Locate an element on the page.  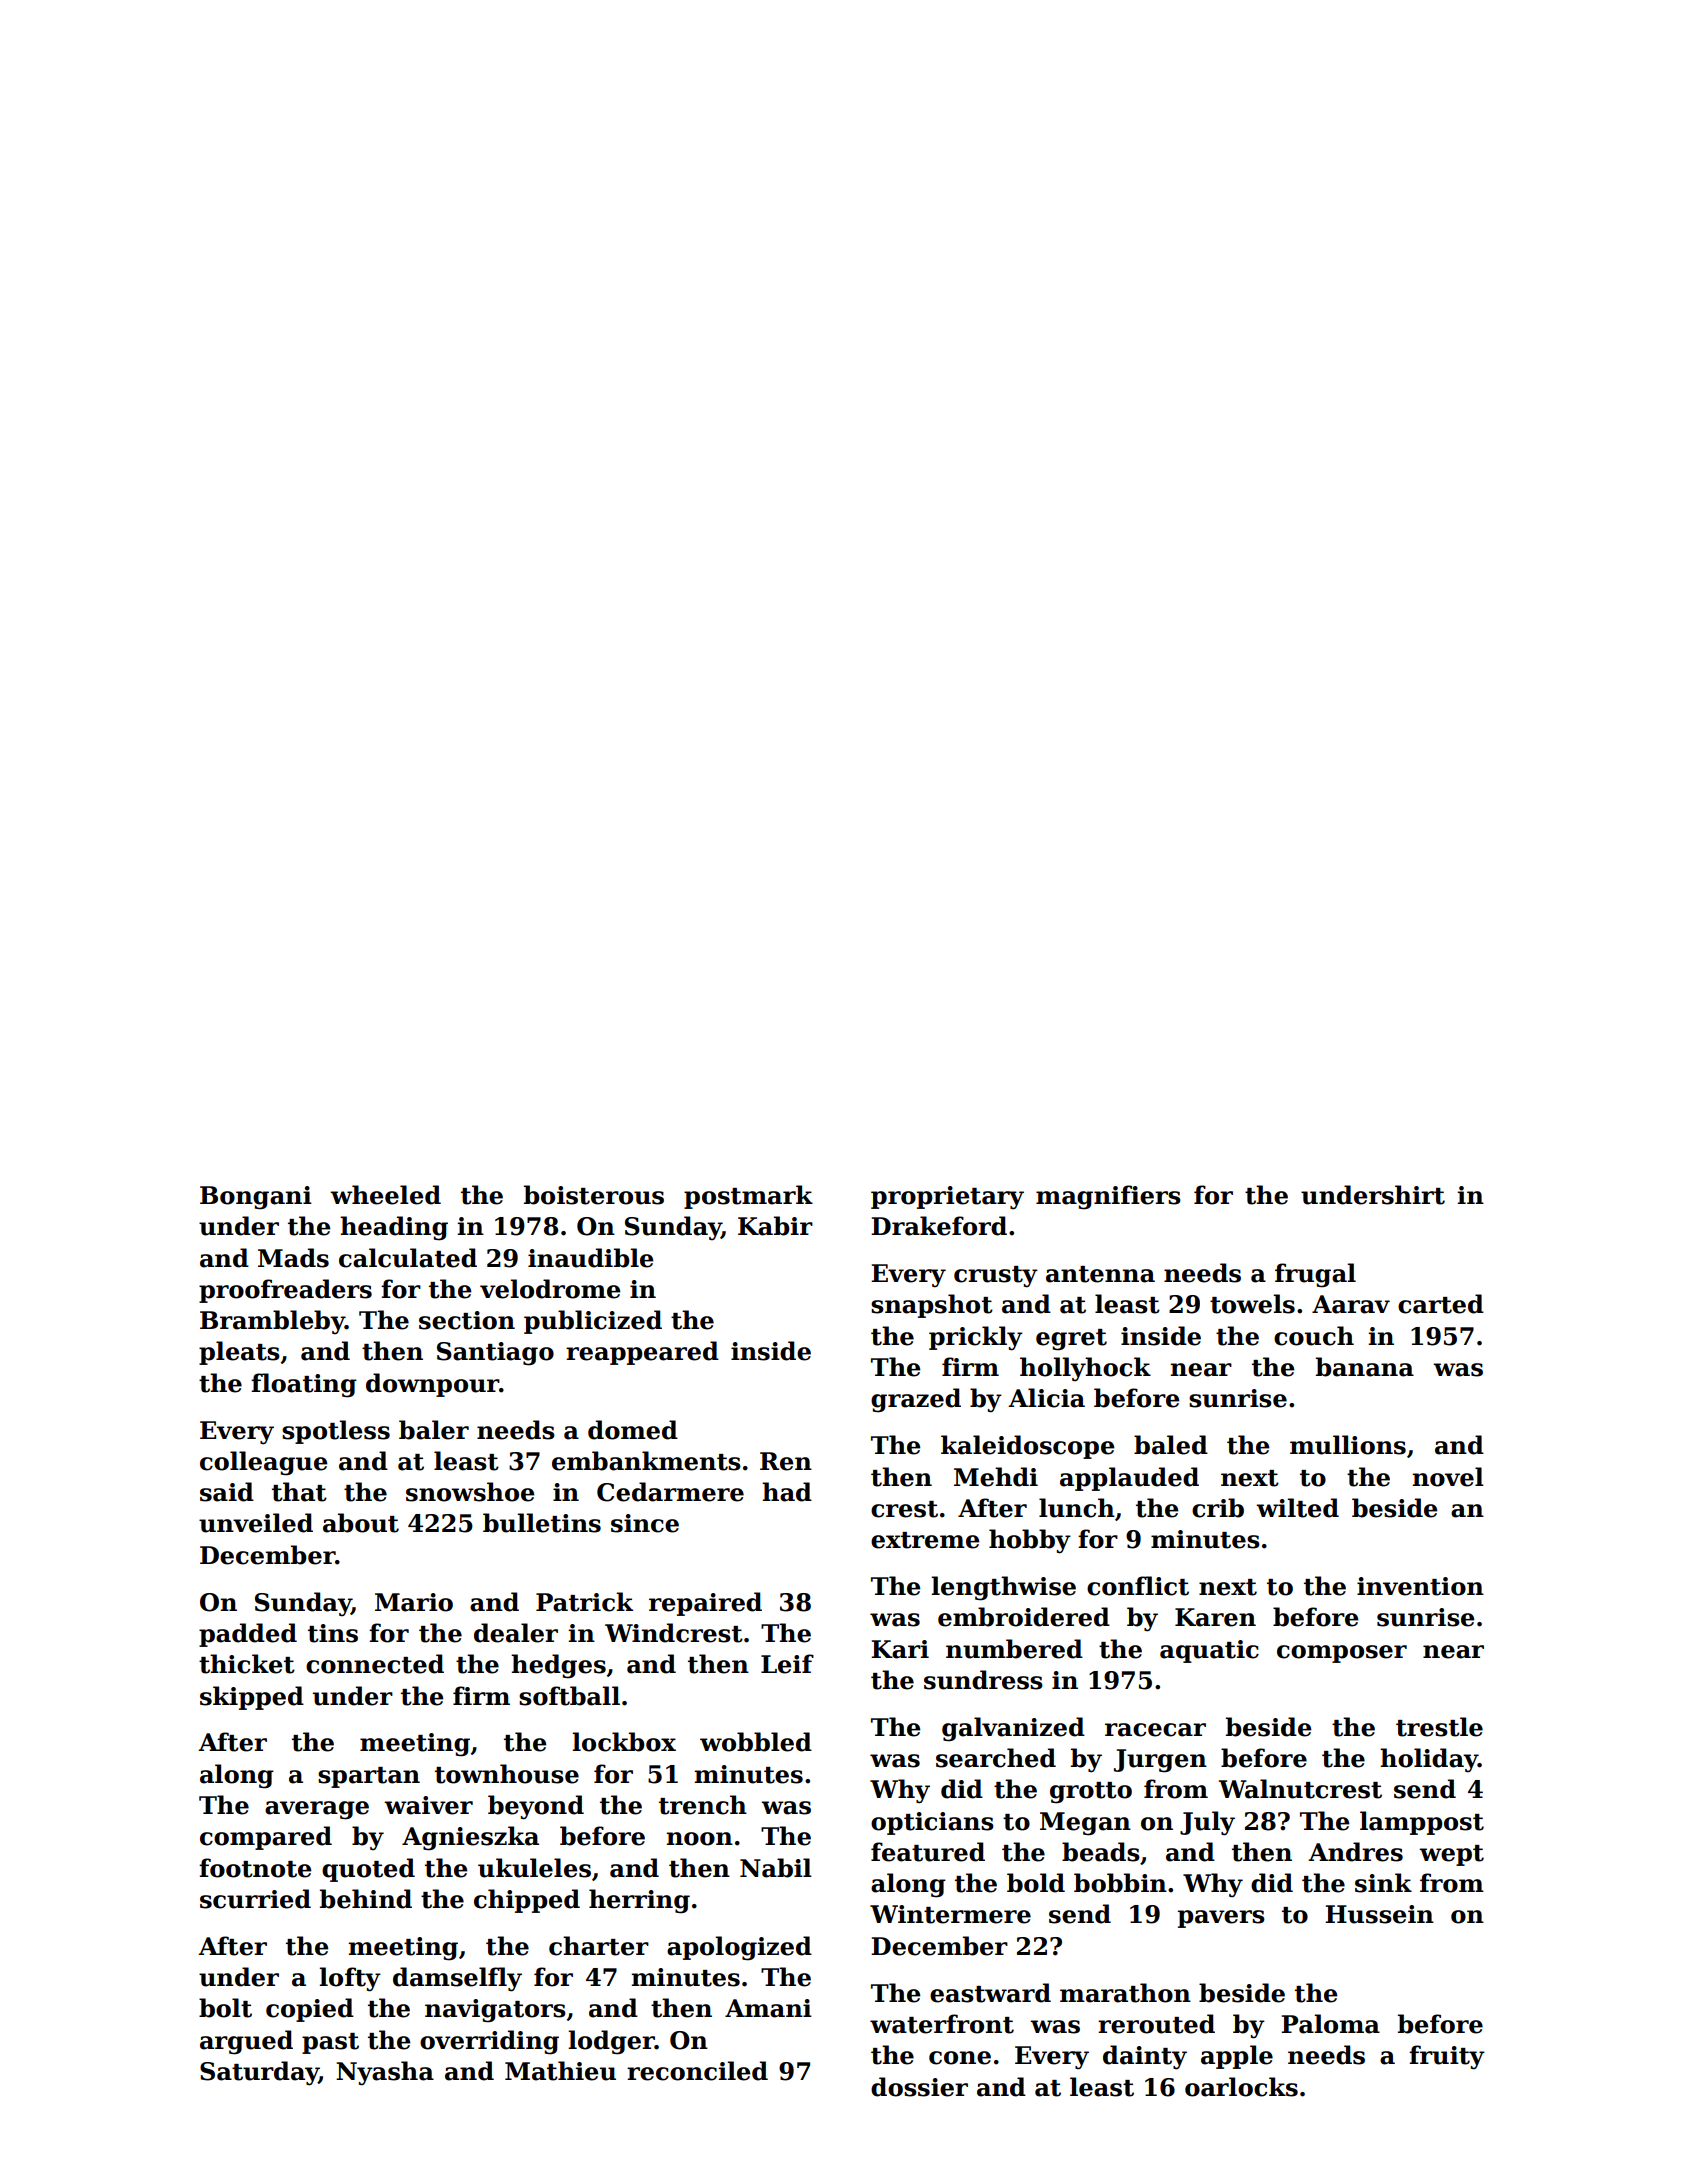
wheeled is located at coordinates (385, 1195).
